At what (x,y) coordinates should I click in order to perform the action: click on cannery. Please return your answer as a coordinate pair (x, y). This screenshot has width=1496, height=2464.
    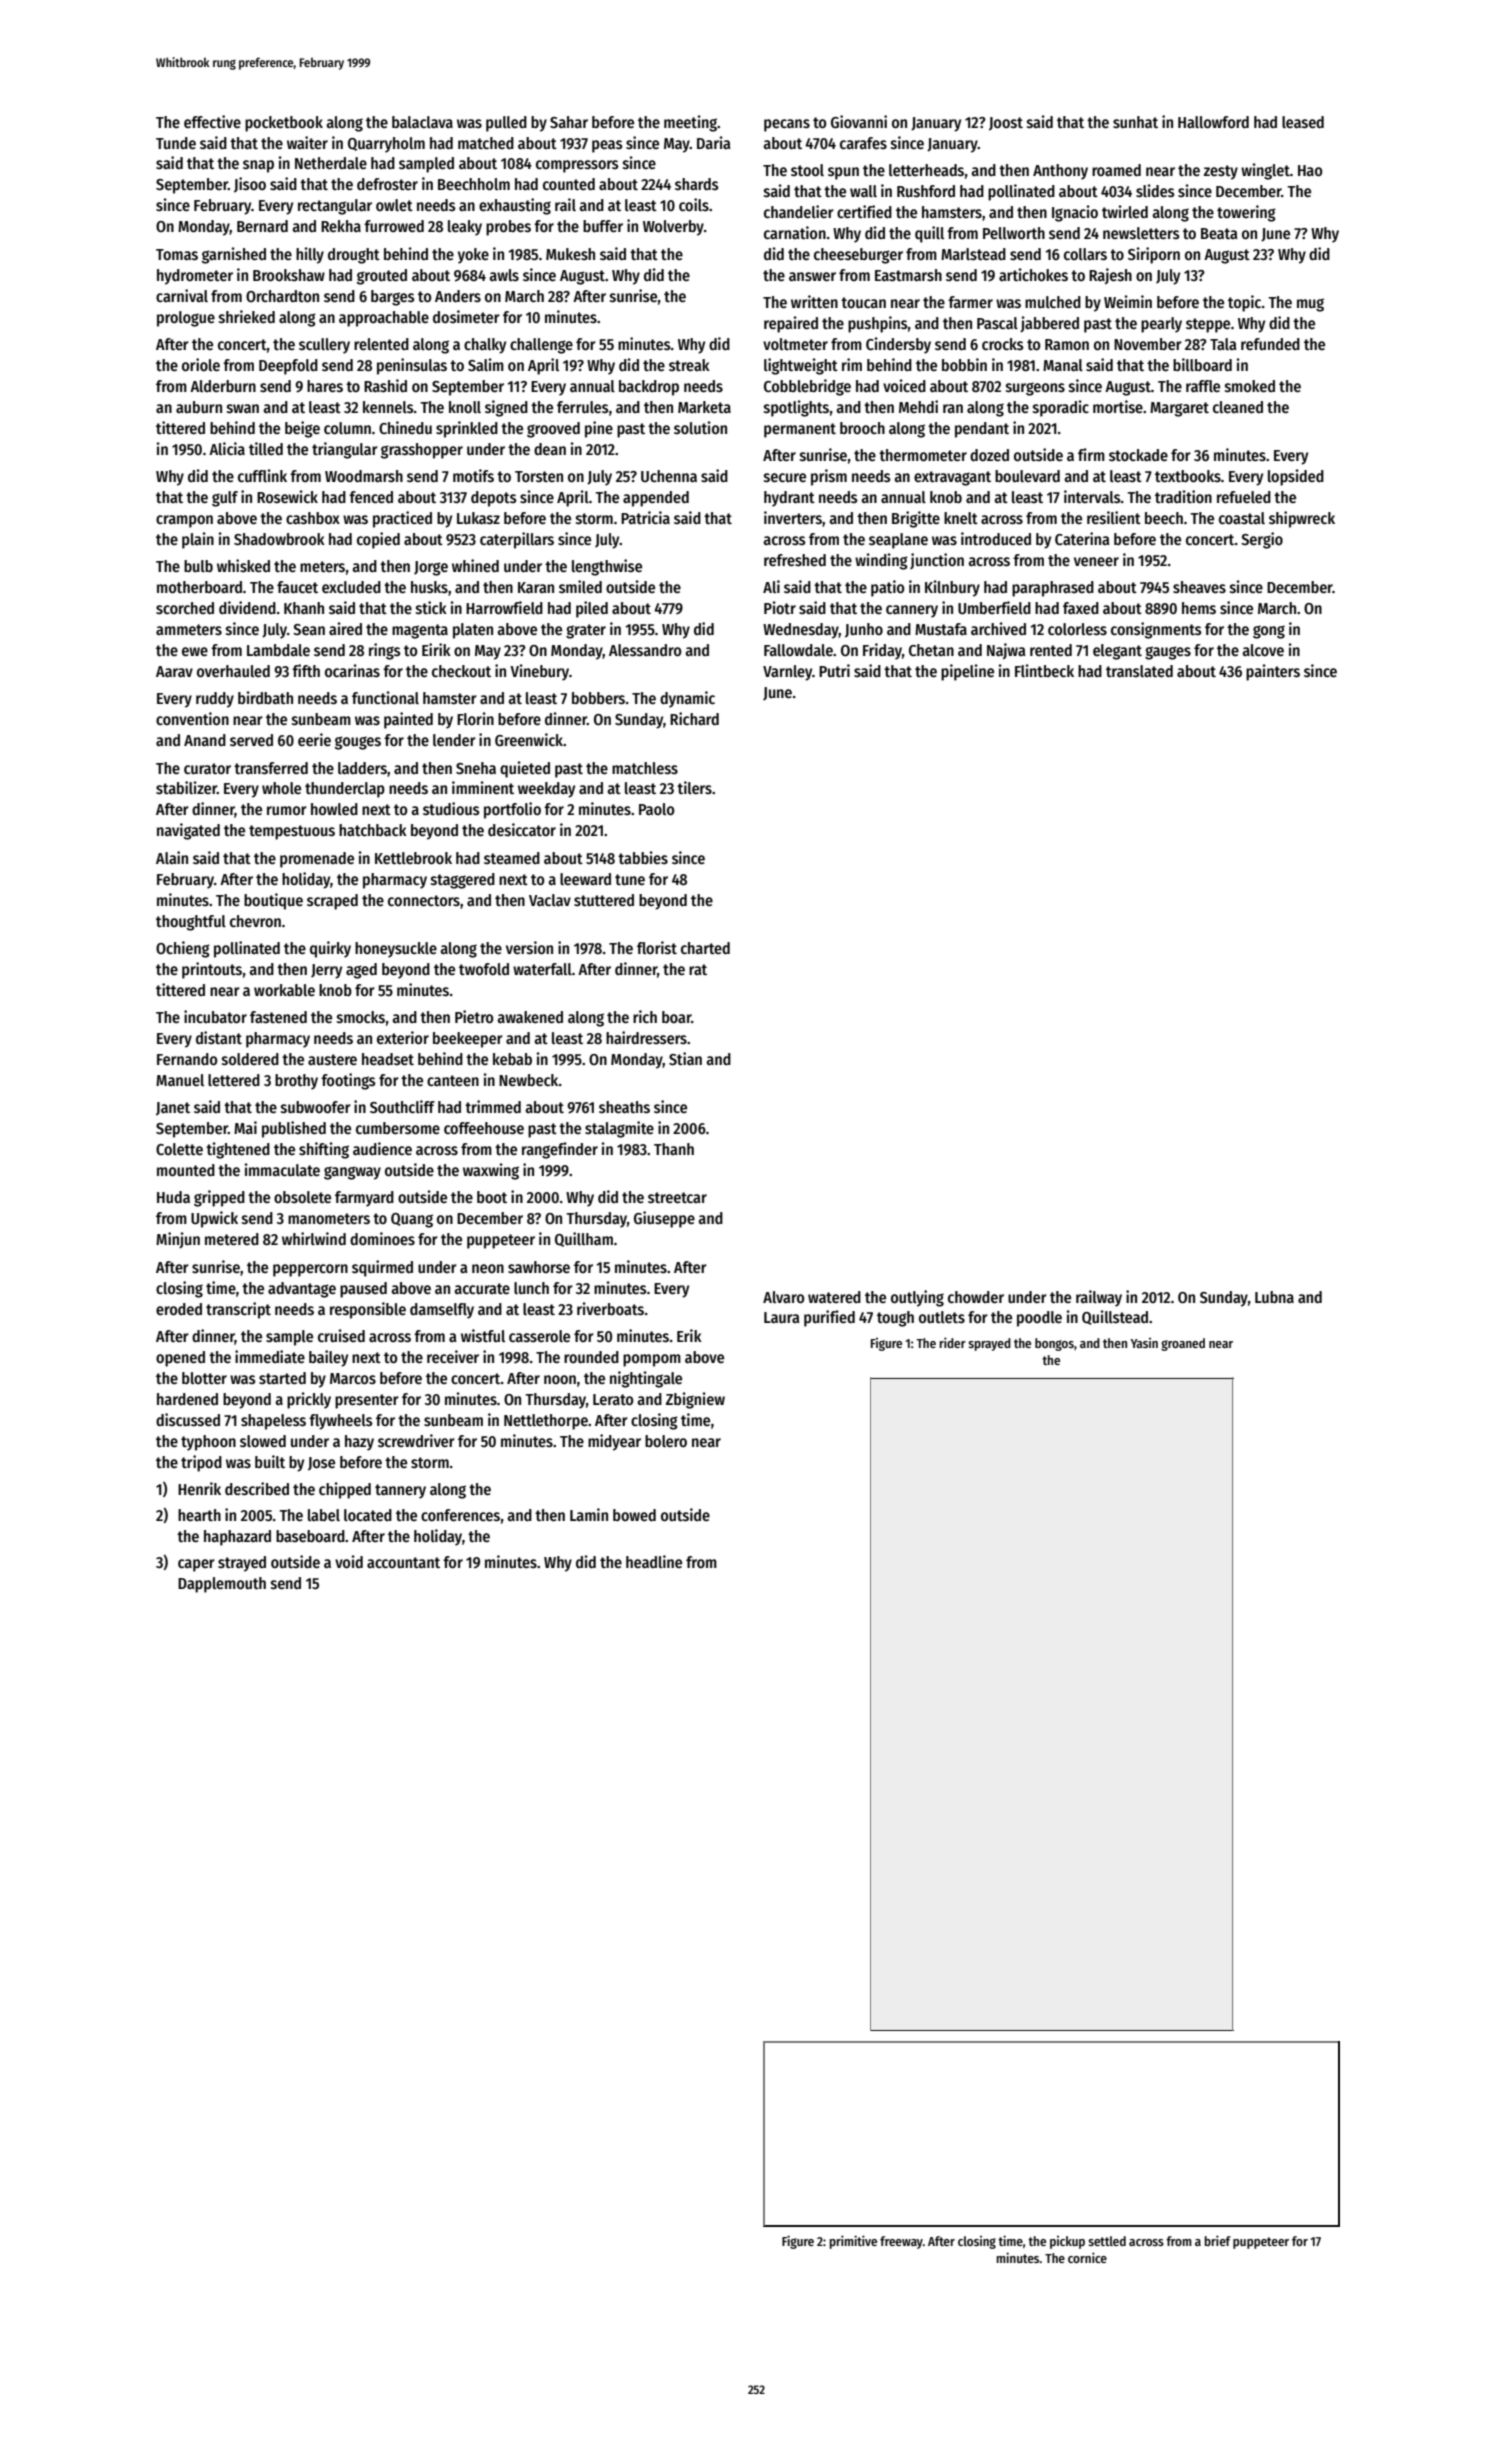
    Looking at the image, I should click on (912, 611).
